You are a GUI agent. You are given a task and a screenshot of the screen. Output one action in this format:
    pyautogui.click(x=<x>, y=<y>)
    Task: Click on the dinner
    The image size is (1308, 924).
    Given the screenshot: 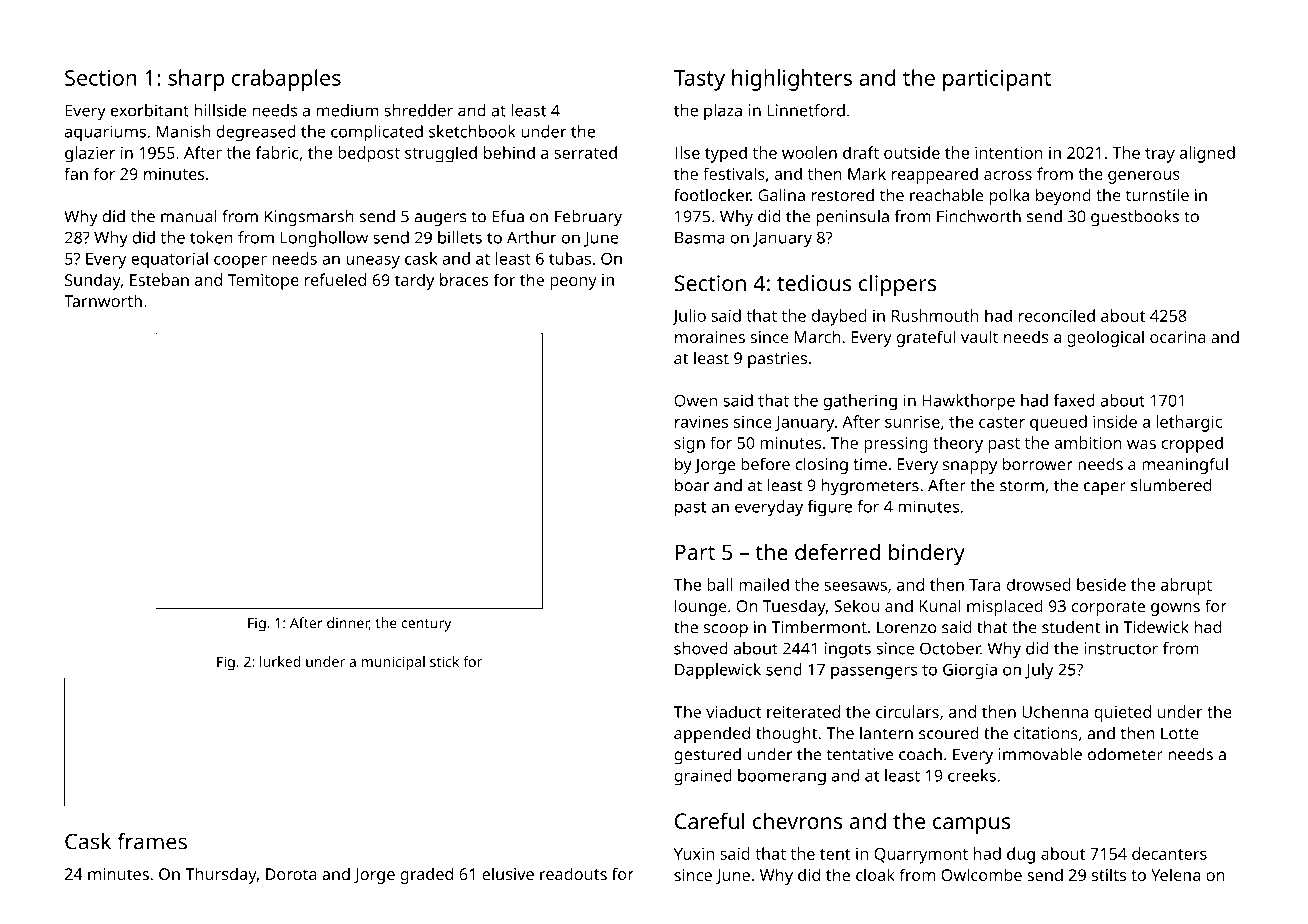 What is the action you would take?
    pyautogui.click(x=348, y=623)
